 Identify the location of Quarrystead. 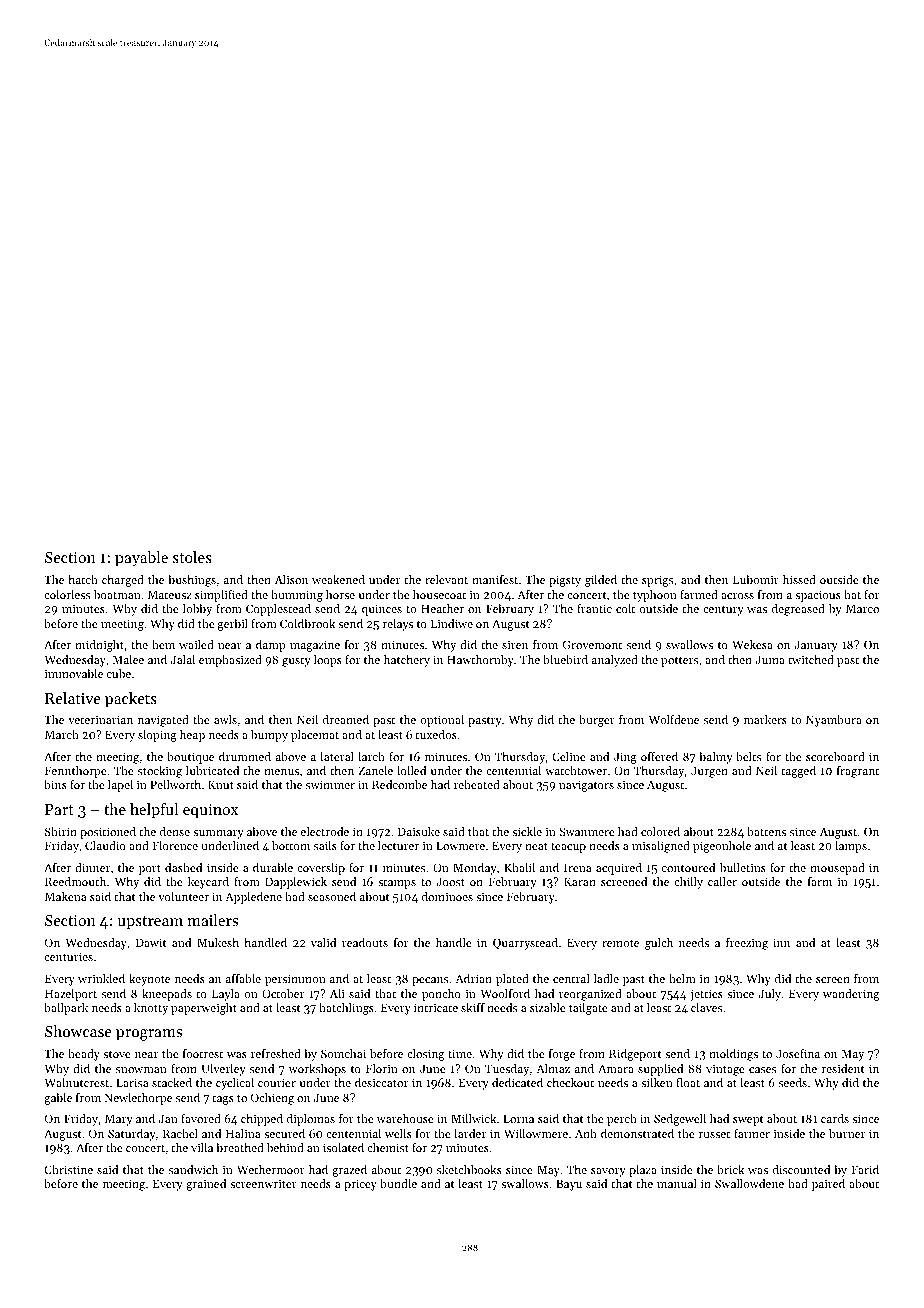
(525, 944).
